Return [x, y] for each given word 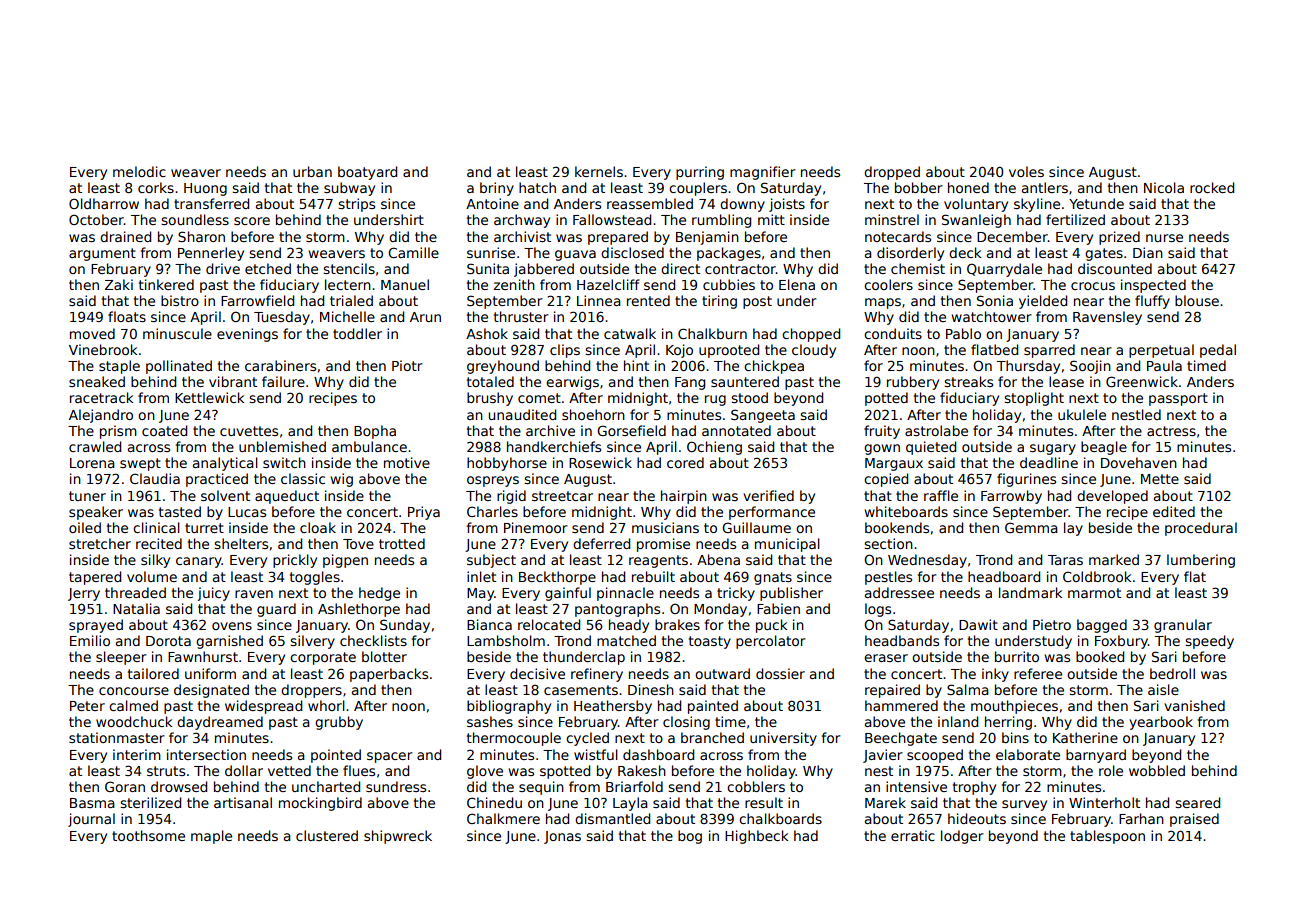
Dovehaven [1139, 462]
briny [497, 189]
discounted [1115, 268]
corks [156, 187]
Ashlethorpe [359, 610]
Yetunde [1096, 203]
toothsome [148, 835]
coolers [888, 284]
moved [92, 333]
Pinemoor [536, 527]
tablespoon [1107, 837]
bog [690, 837]
